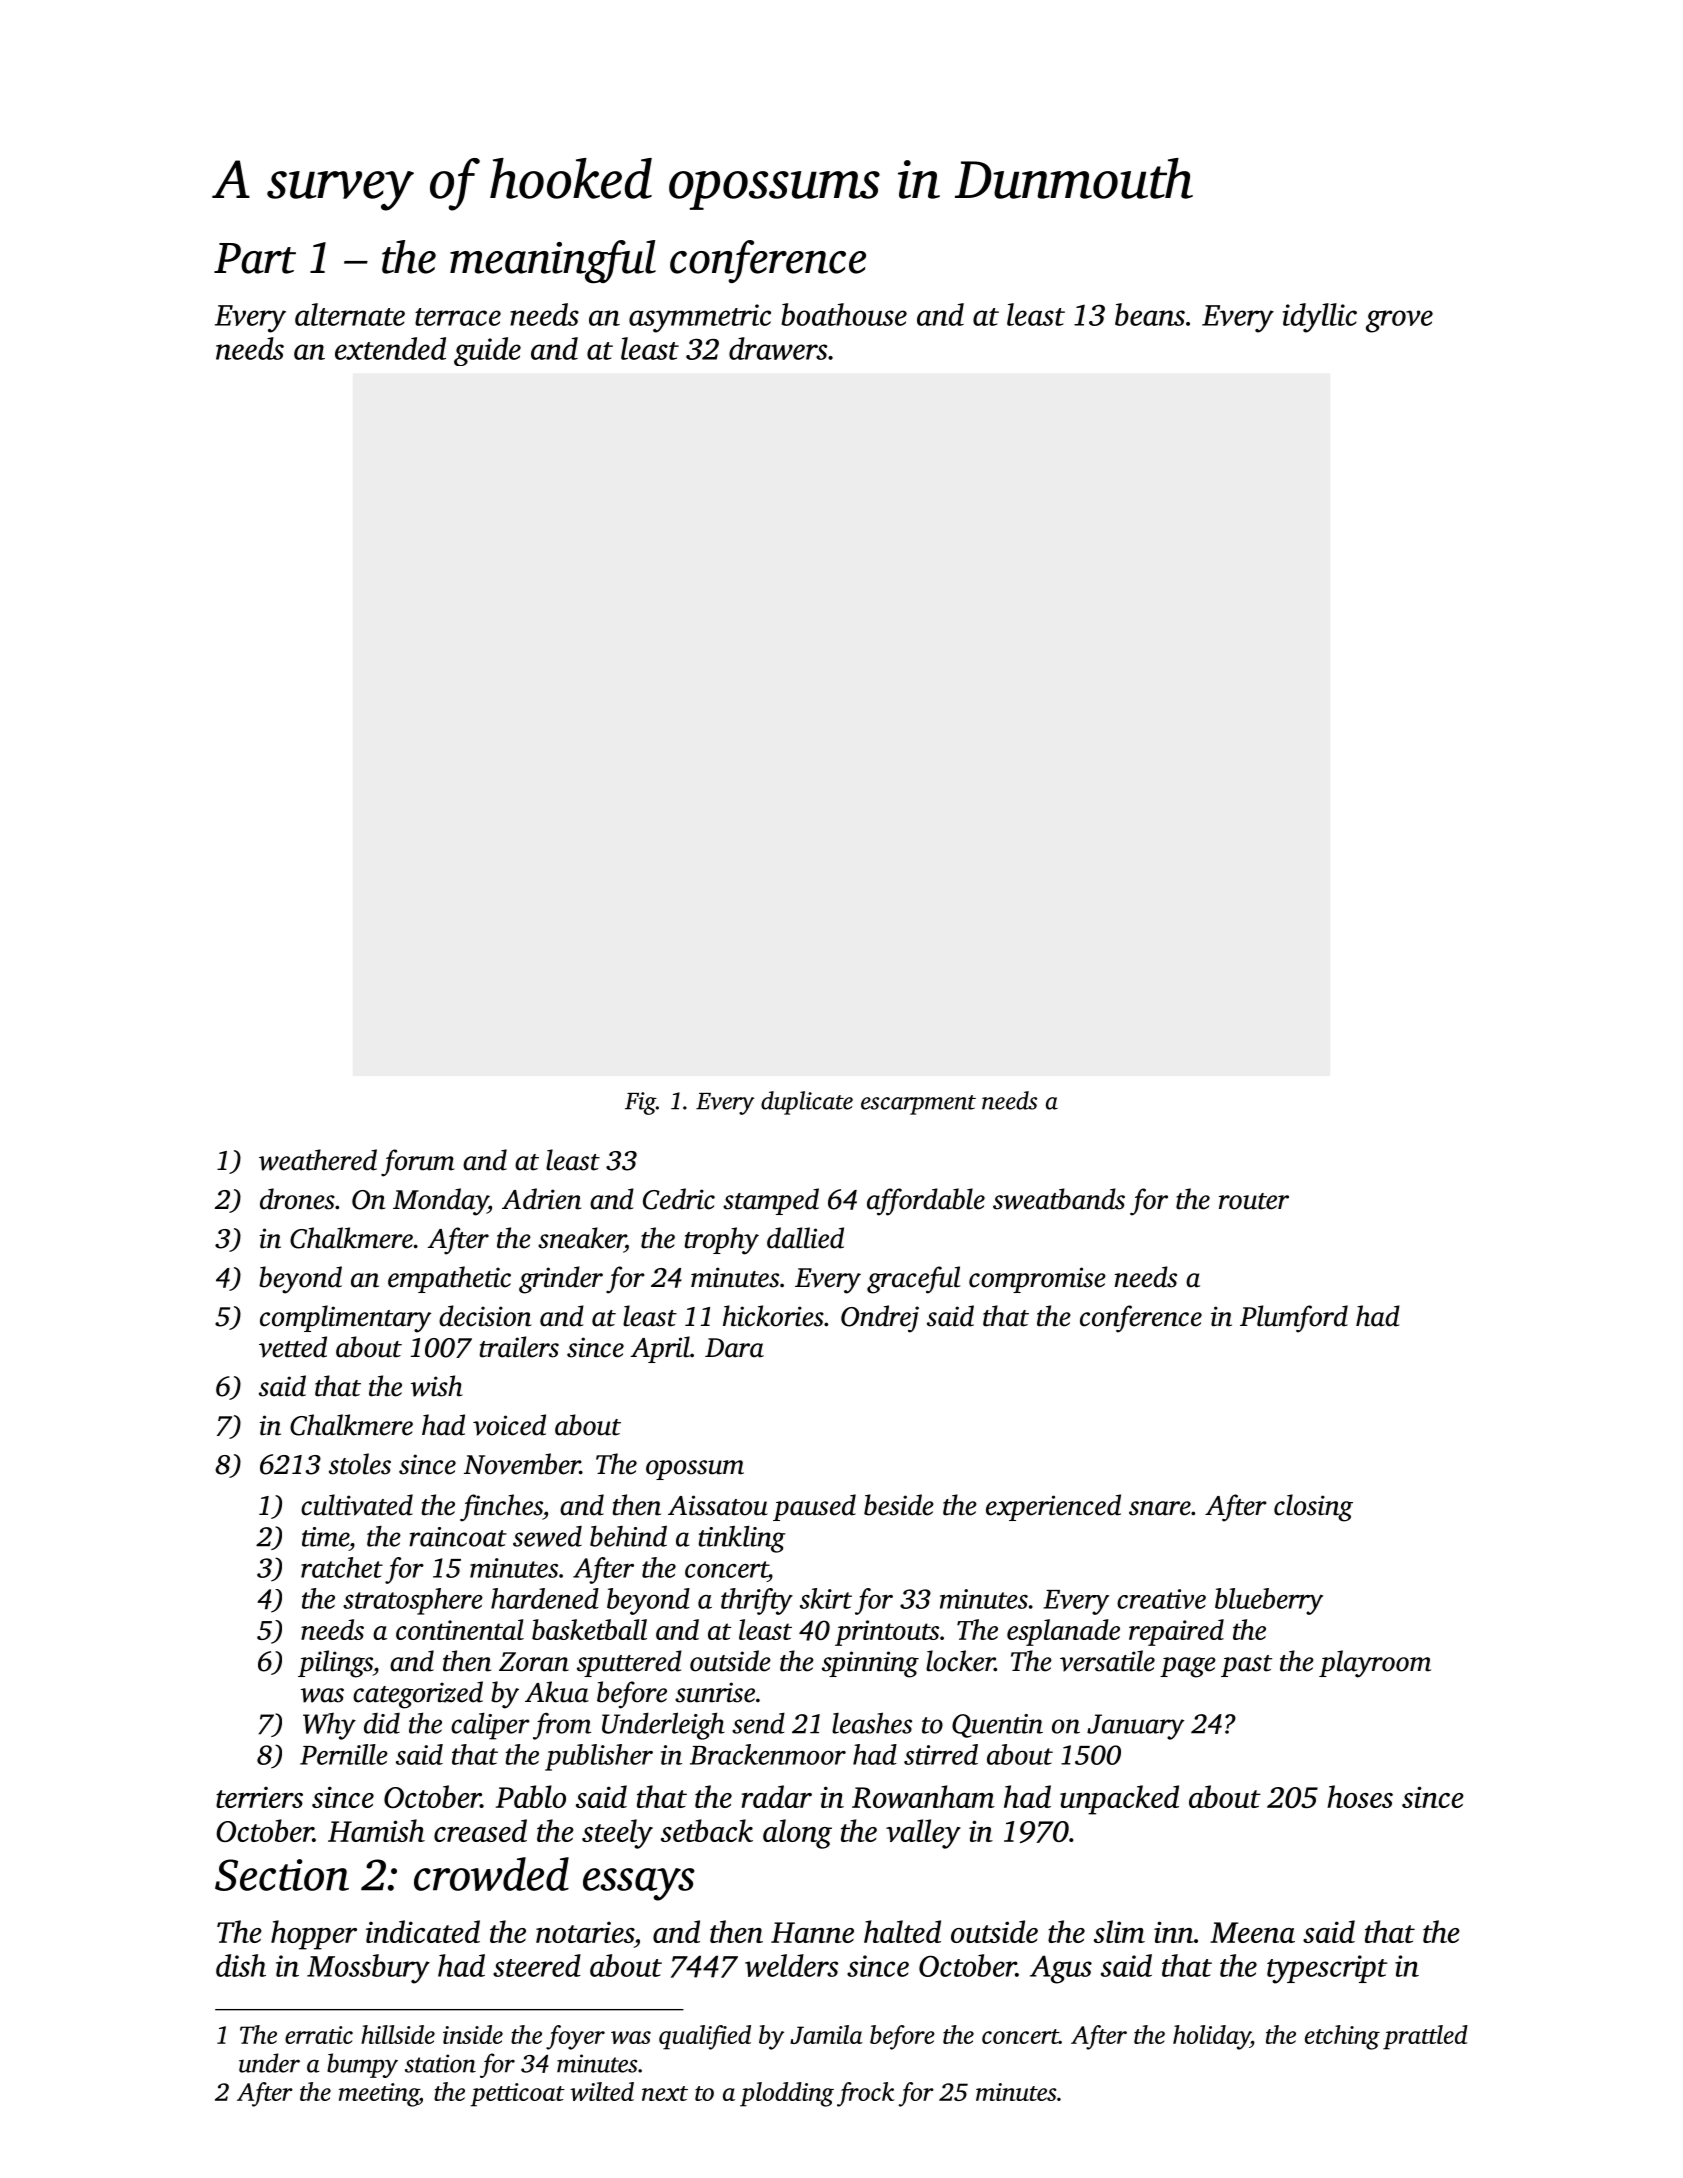 This screenshot has width=1683, height=2178. What do you see at coordinates (918, 1105) in the screenshot?
I see `escarpment` at bounding box center [918, 1105].
